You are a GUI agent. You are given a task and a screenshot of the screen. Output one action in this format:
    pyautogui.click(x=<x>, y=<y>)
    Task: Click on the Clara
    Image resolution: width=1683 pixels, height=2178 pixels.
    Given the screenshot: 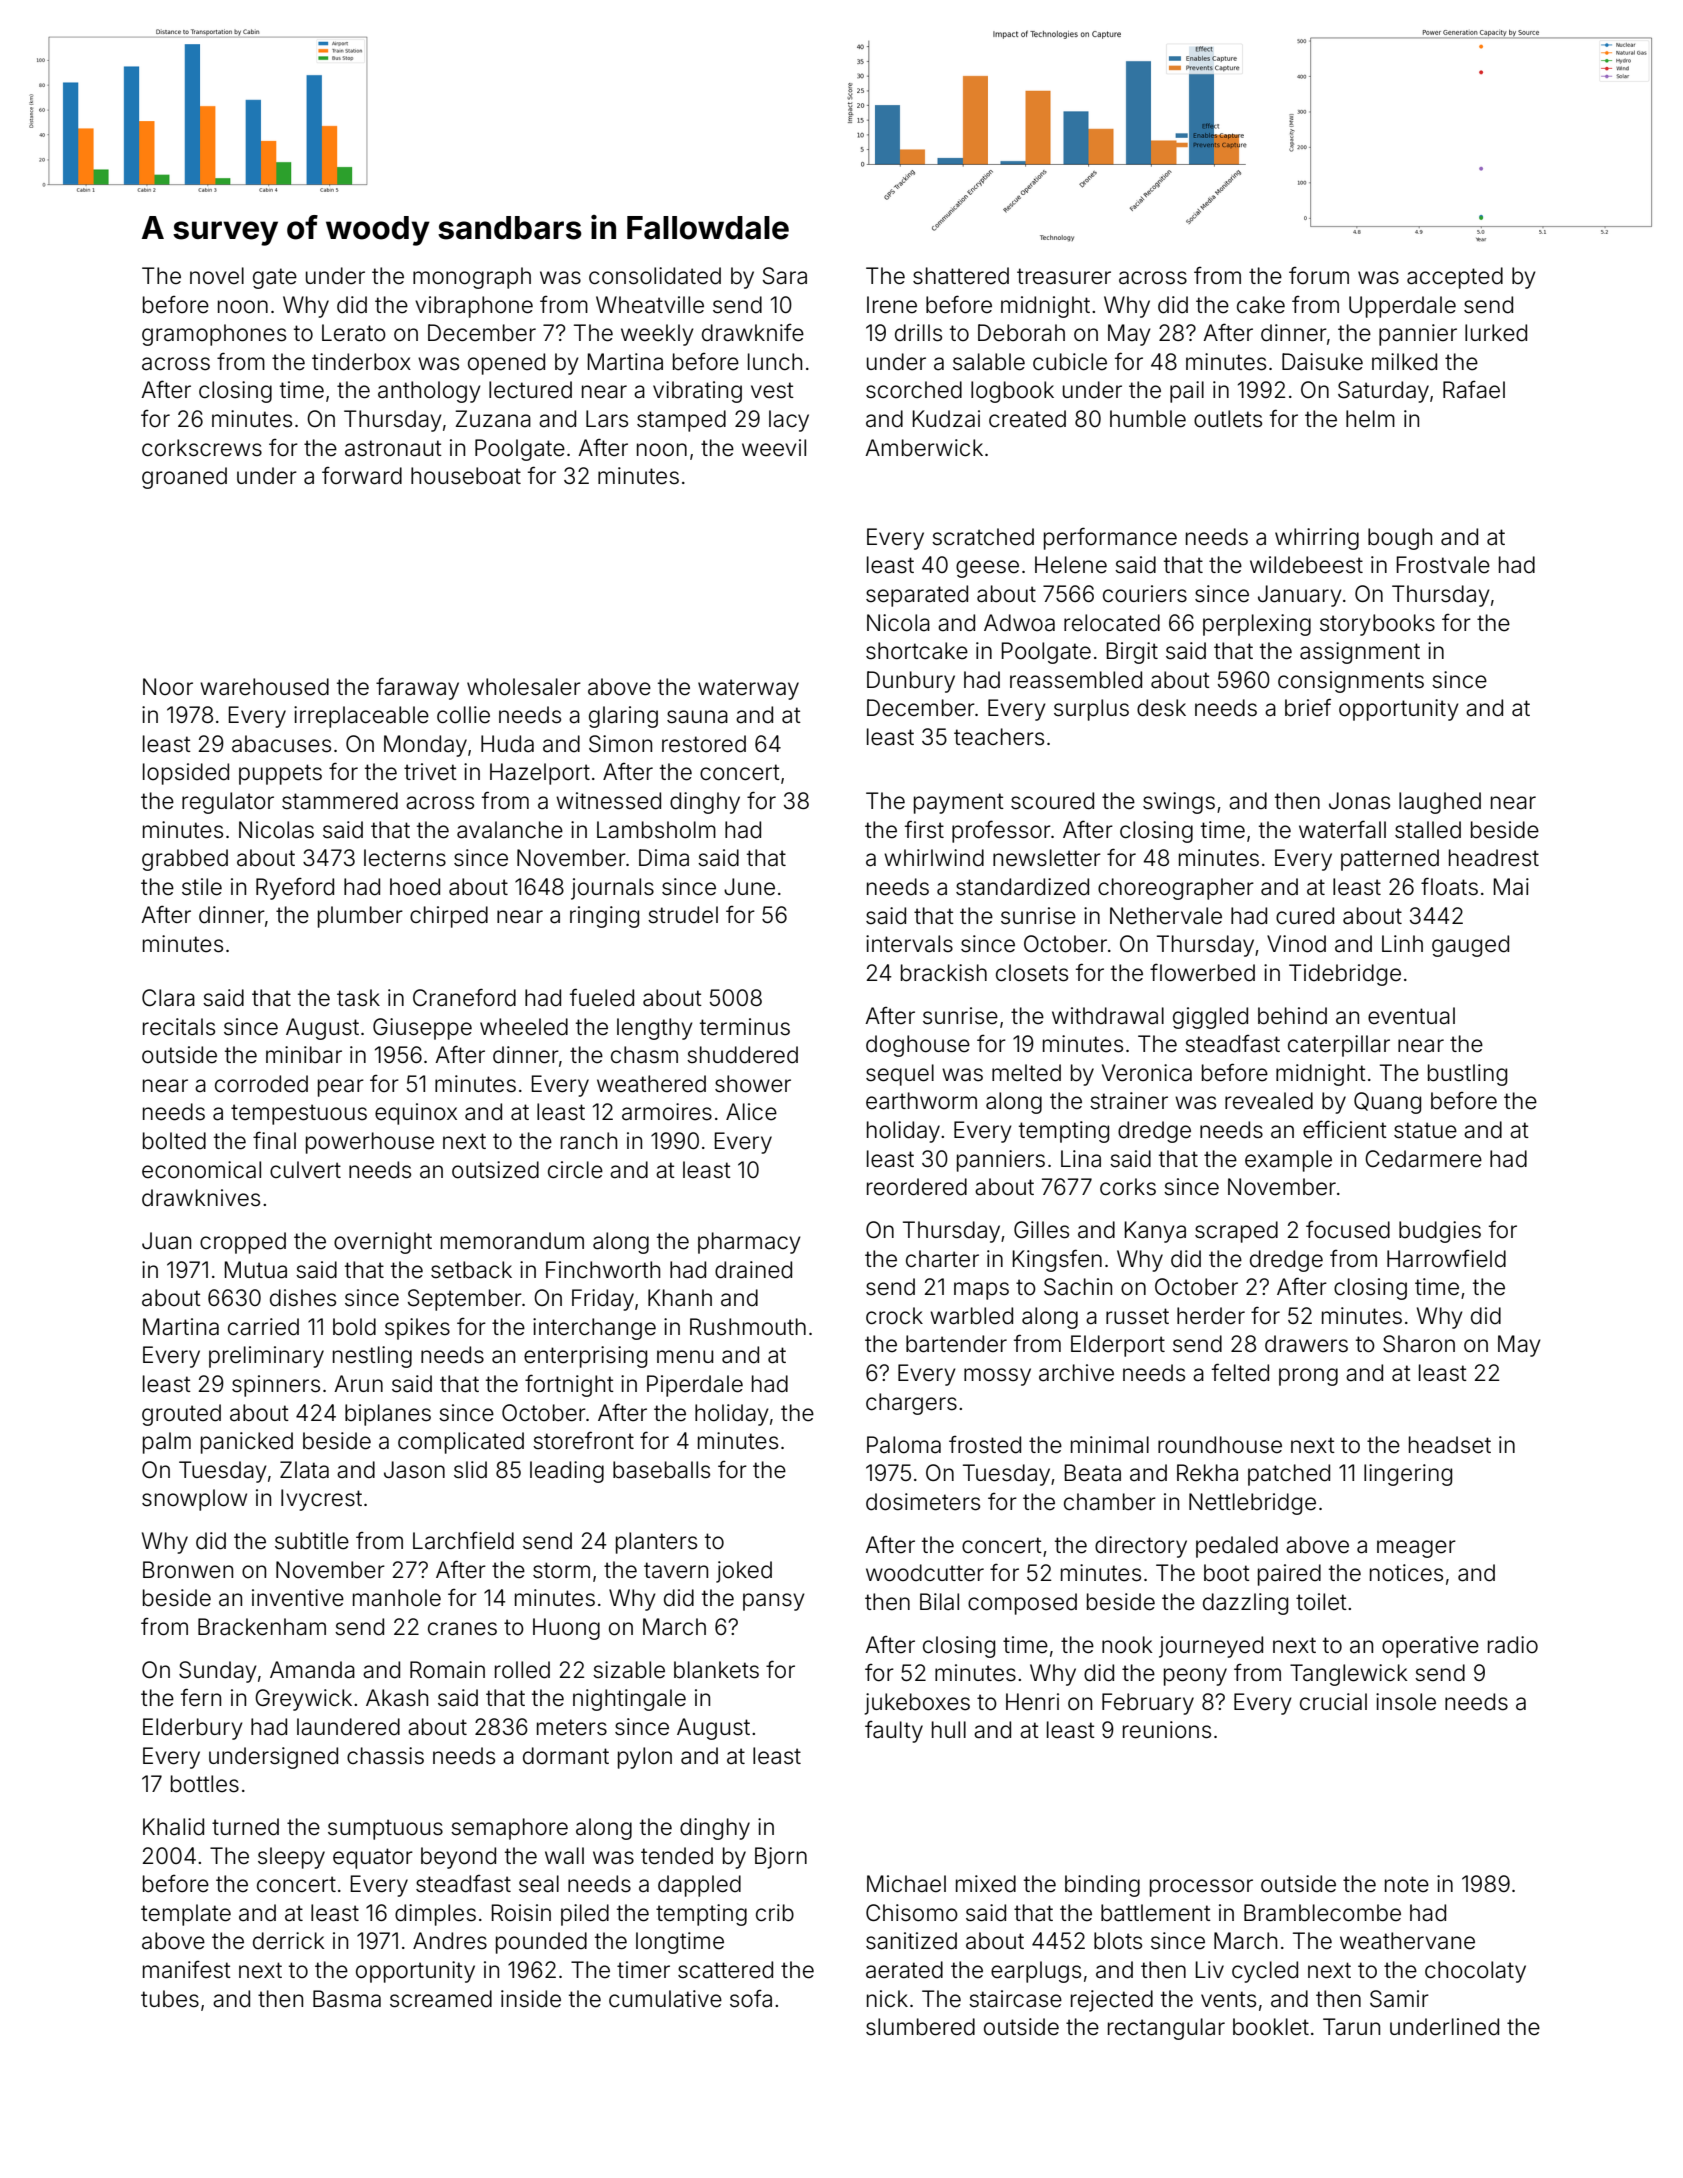 What is the action you would take?
    pyautogui.click(x=168, y=998)
